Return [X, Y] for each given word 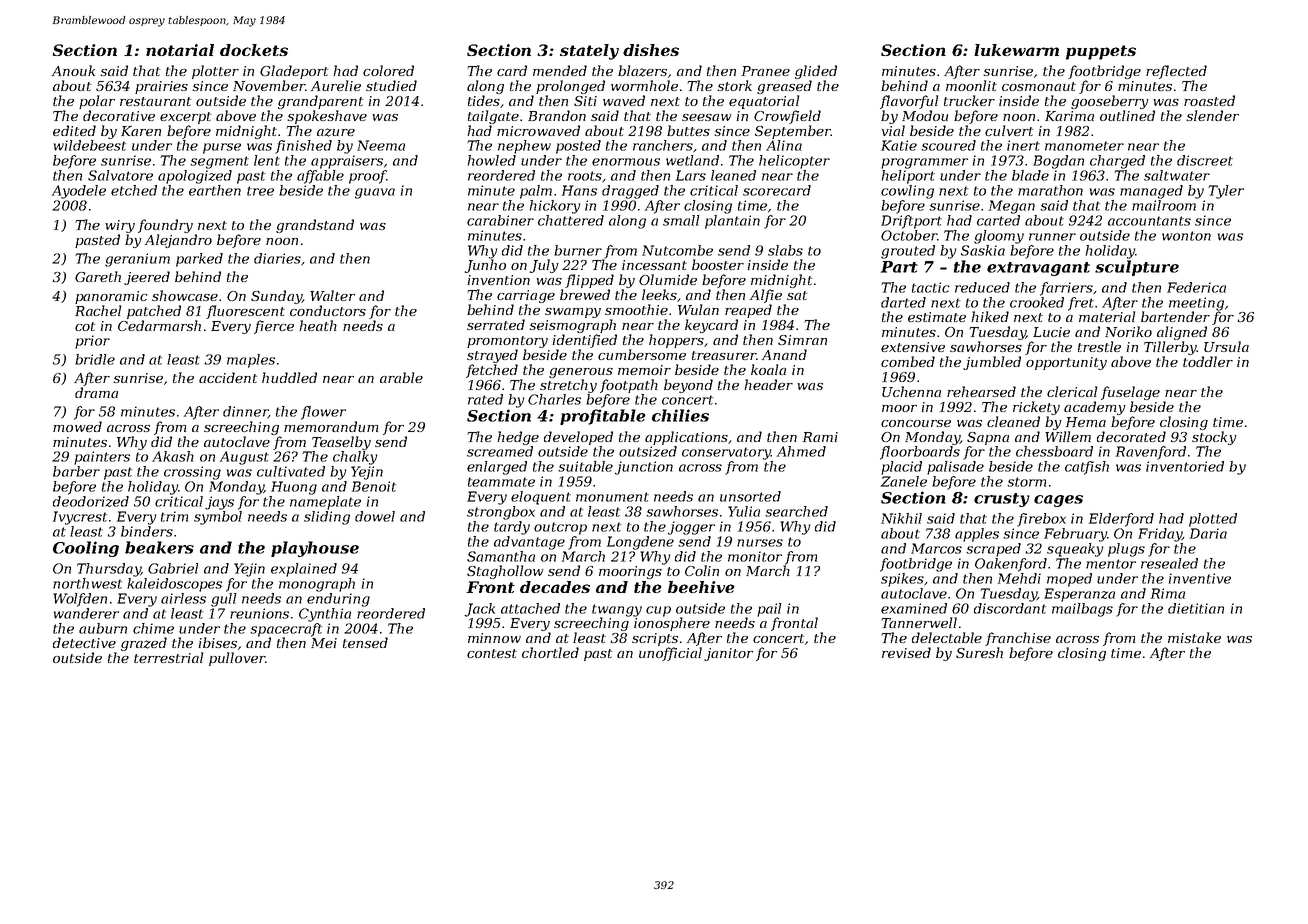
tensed [365, 642]
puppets [1101, 52]
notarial [180, 50]
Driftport [911, 222]
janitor [728, 654]
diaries [277, 258]
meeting [1196, 304]
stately [589, 52]
